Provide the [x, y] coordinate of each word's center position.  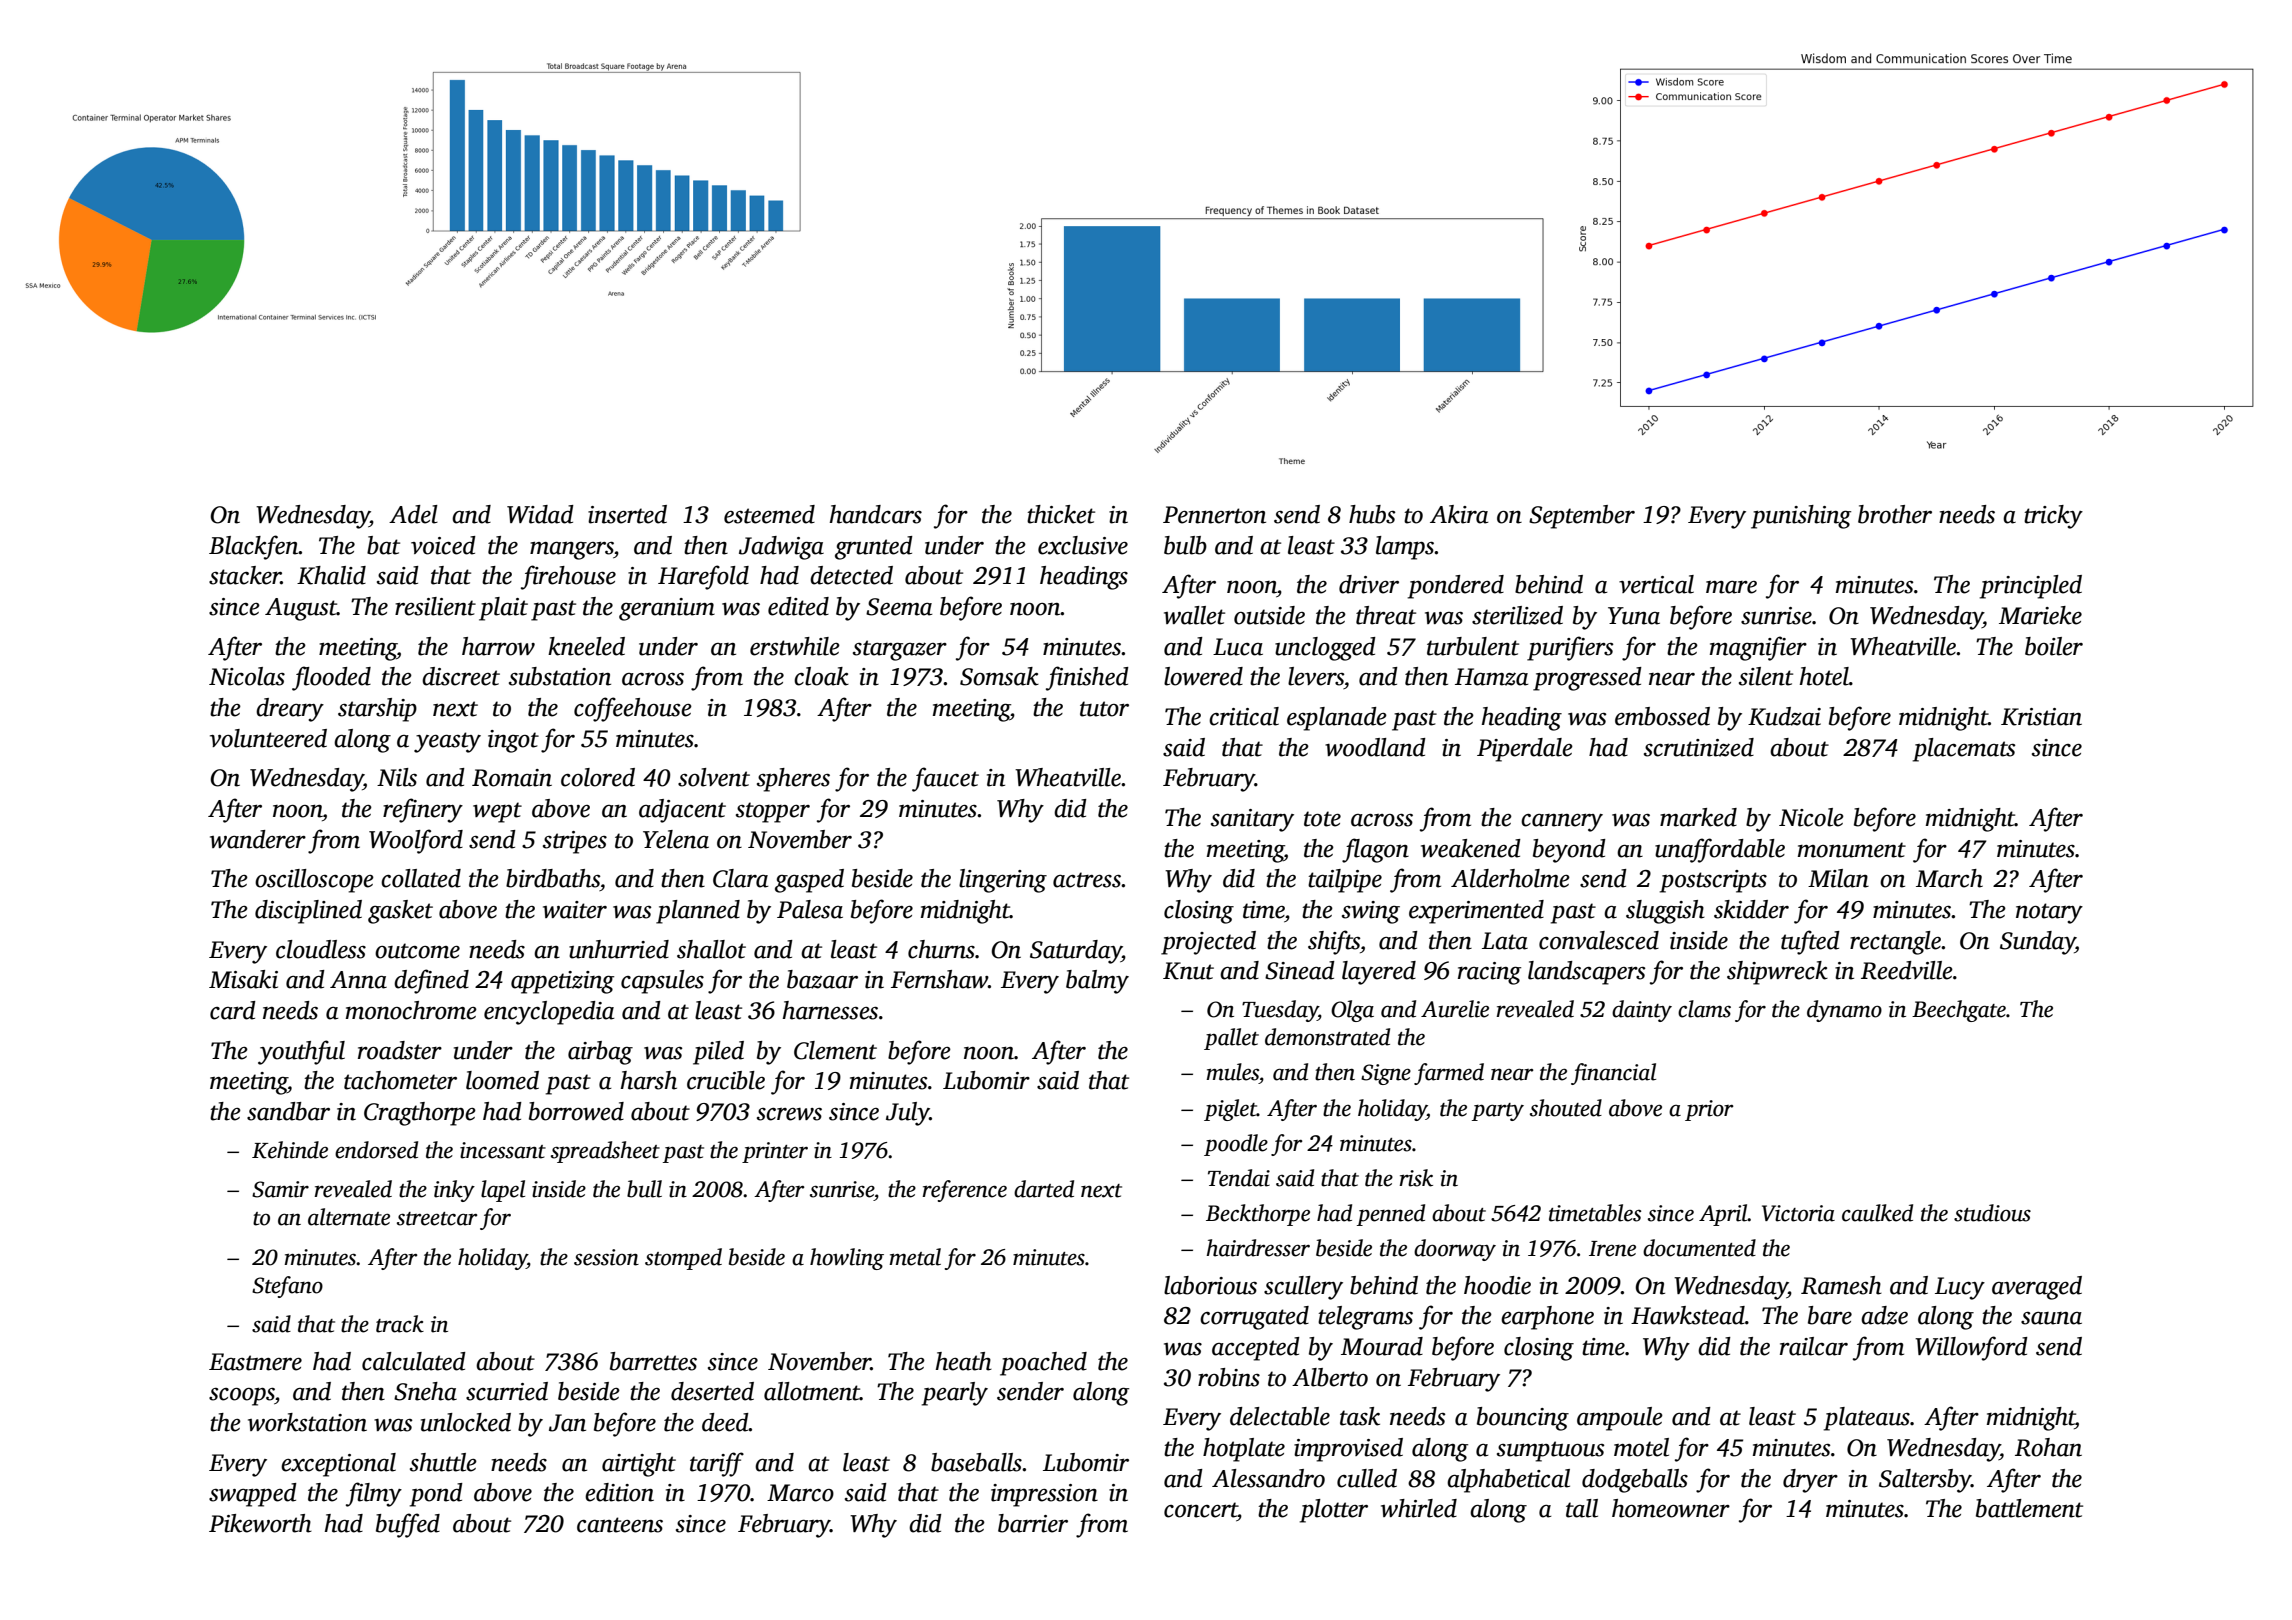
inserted [627, 514]
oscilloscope [314, 881]
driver [1369, 584]
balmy [1097, 982]
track [400, 1324]
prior [1709, 1110]
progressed [1587, 679]
